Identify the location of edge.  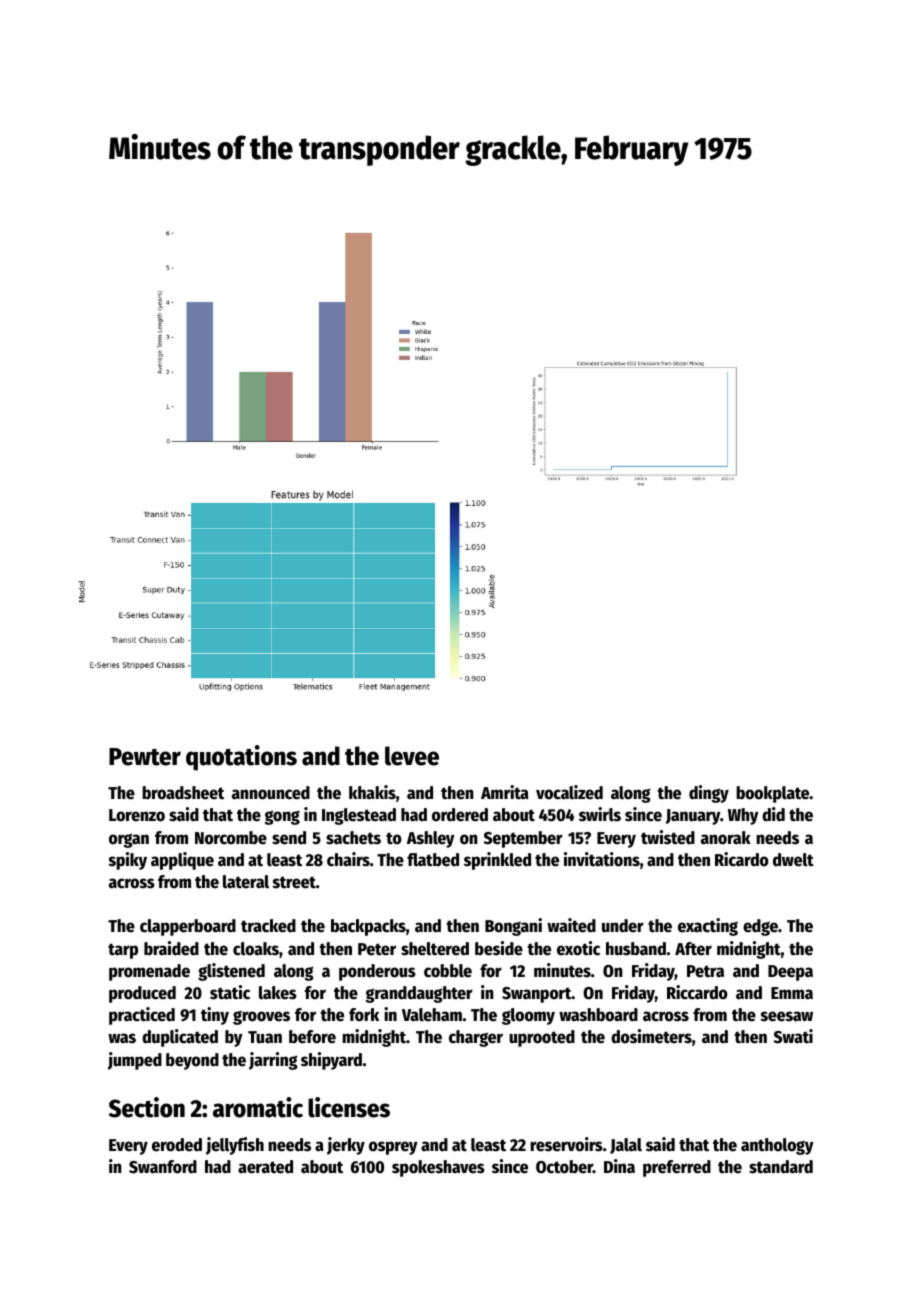
(760, 927).
